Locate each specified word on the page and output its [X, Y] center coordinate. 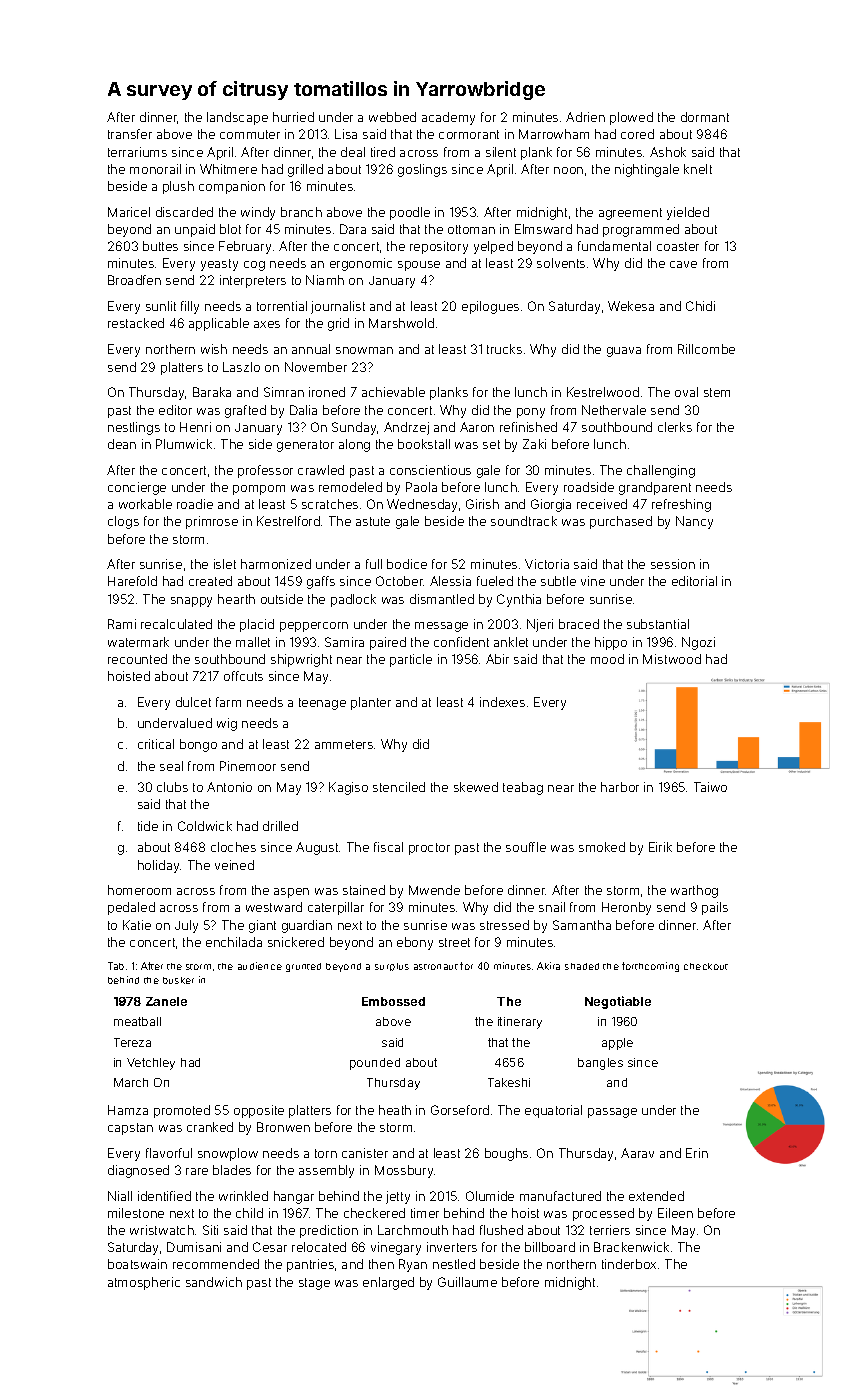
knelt [698, 169]
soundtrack [524, 521]
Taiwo [710, 787]
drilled [280, 826]
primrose [212, 522]
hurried [293, 117]
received [602, 504]
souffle [526, 847]
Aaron [477, 427]
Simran [284, 392]
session [673, 564]
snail [552, 907]
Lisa [346, 134]
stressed [504, 925]
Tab [116, 966]
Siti [210, 1230]
